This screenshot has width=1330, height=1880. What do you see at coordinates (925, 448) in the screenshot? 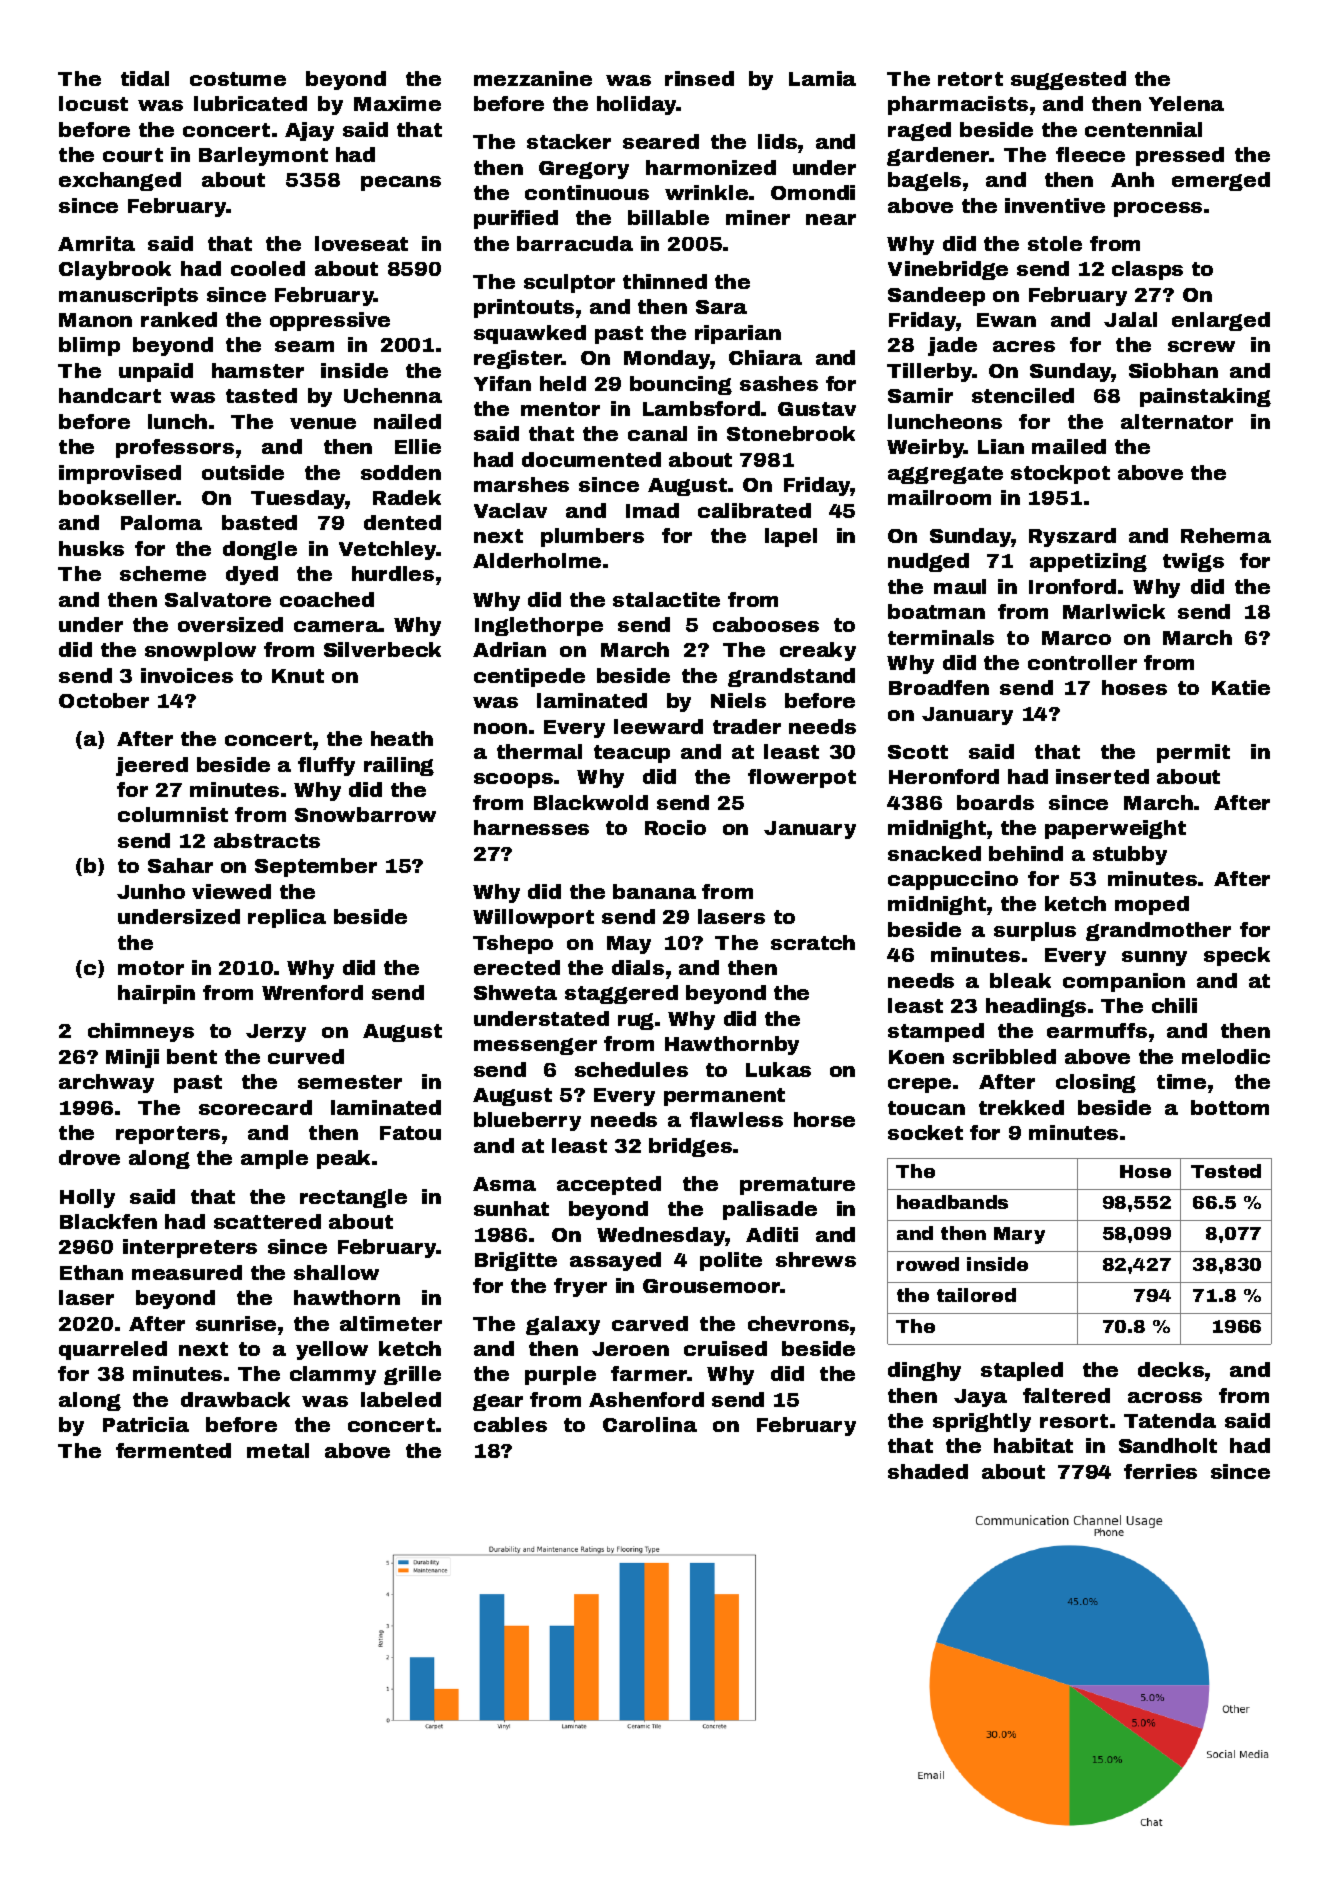
I see `Weirby` at bounding box center [925, 448].
